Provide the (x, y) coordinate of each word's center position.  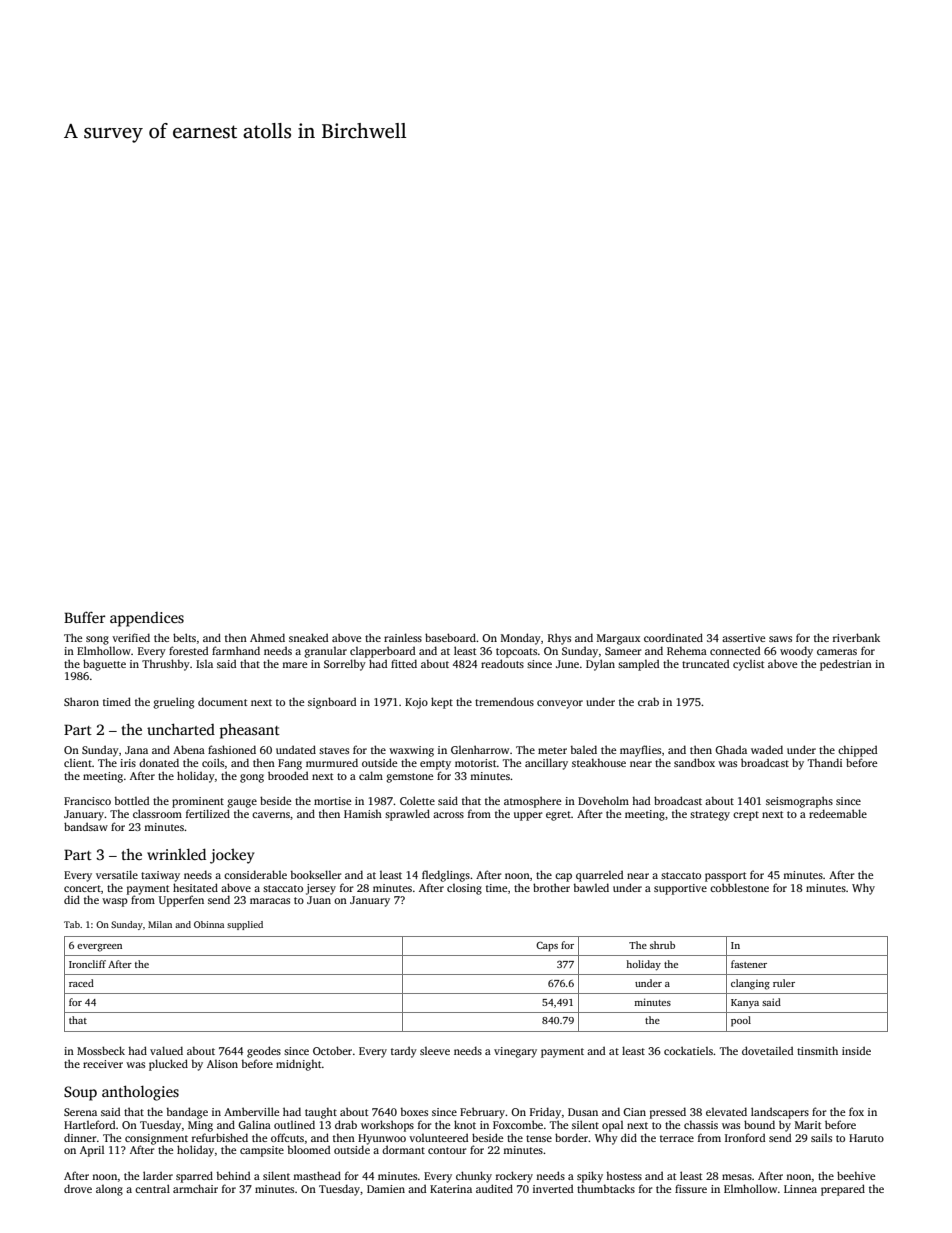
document (222, 701)
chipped (857, 751)
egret (558, 816)
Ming (200, 1126)
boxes (414, 1111)
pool (741, 1021)
